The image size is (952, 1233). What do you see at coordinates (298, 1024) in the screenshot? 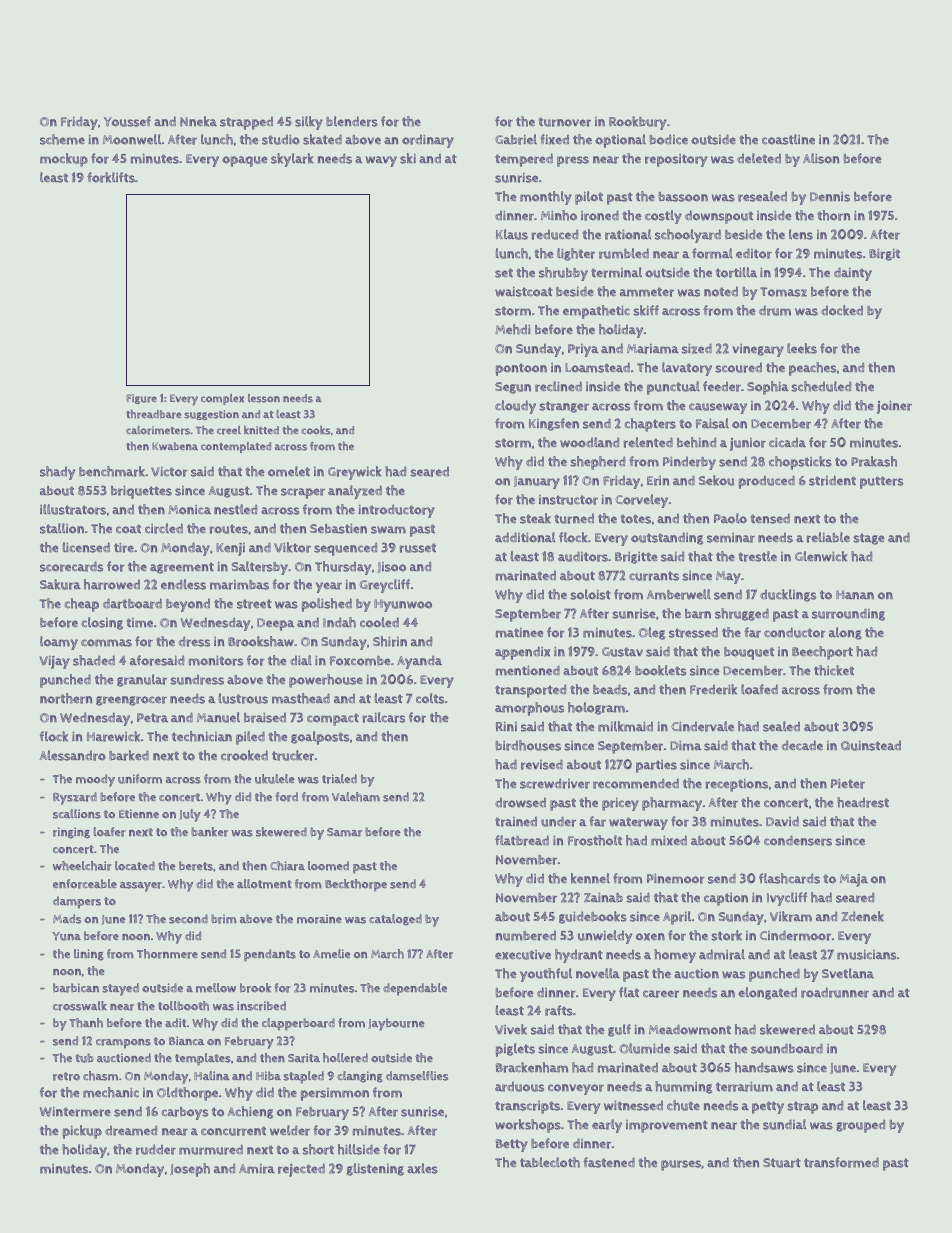
I see `clapperboard` at bounding box center [298, 1024].
